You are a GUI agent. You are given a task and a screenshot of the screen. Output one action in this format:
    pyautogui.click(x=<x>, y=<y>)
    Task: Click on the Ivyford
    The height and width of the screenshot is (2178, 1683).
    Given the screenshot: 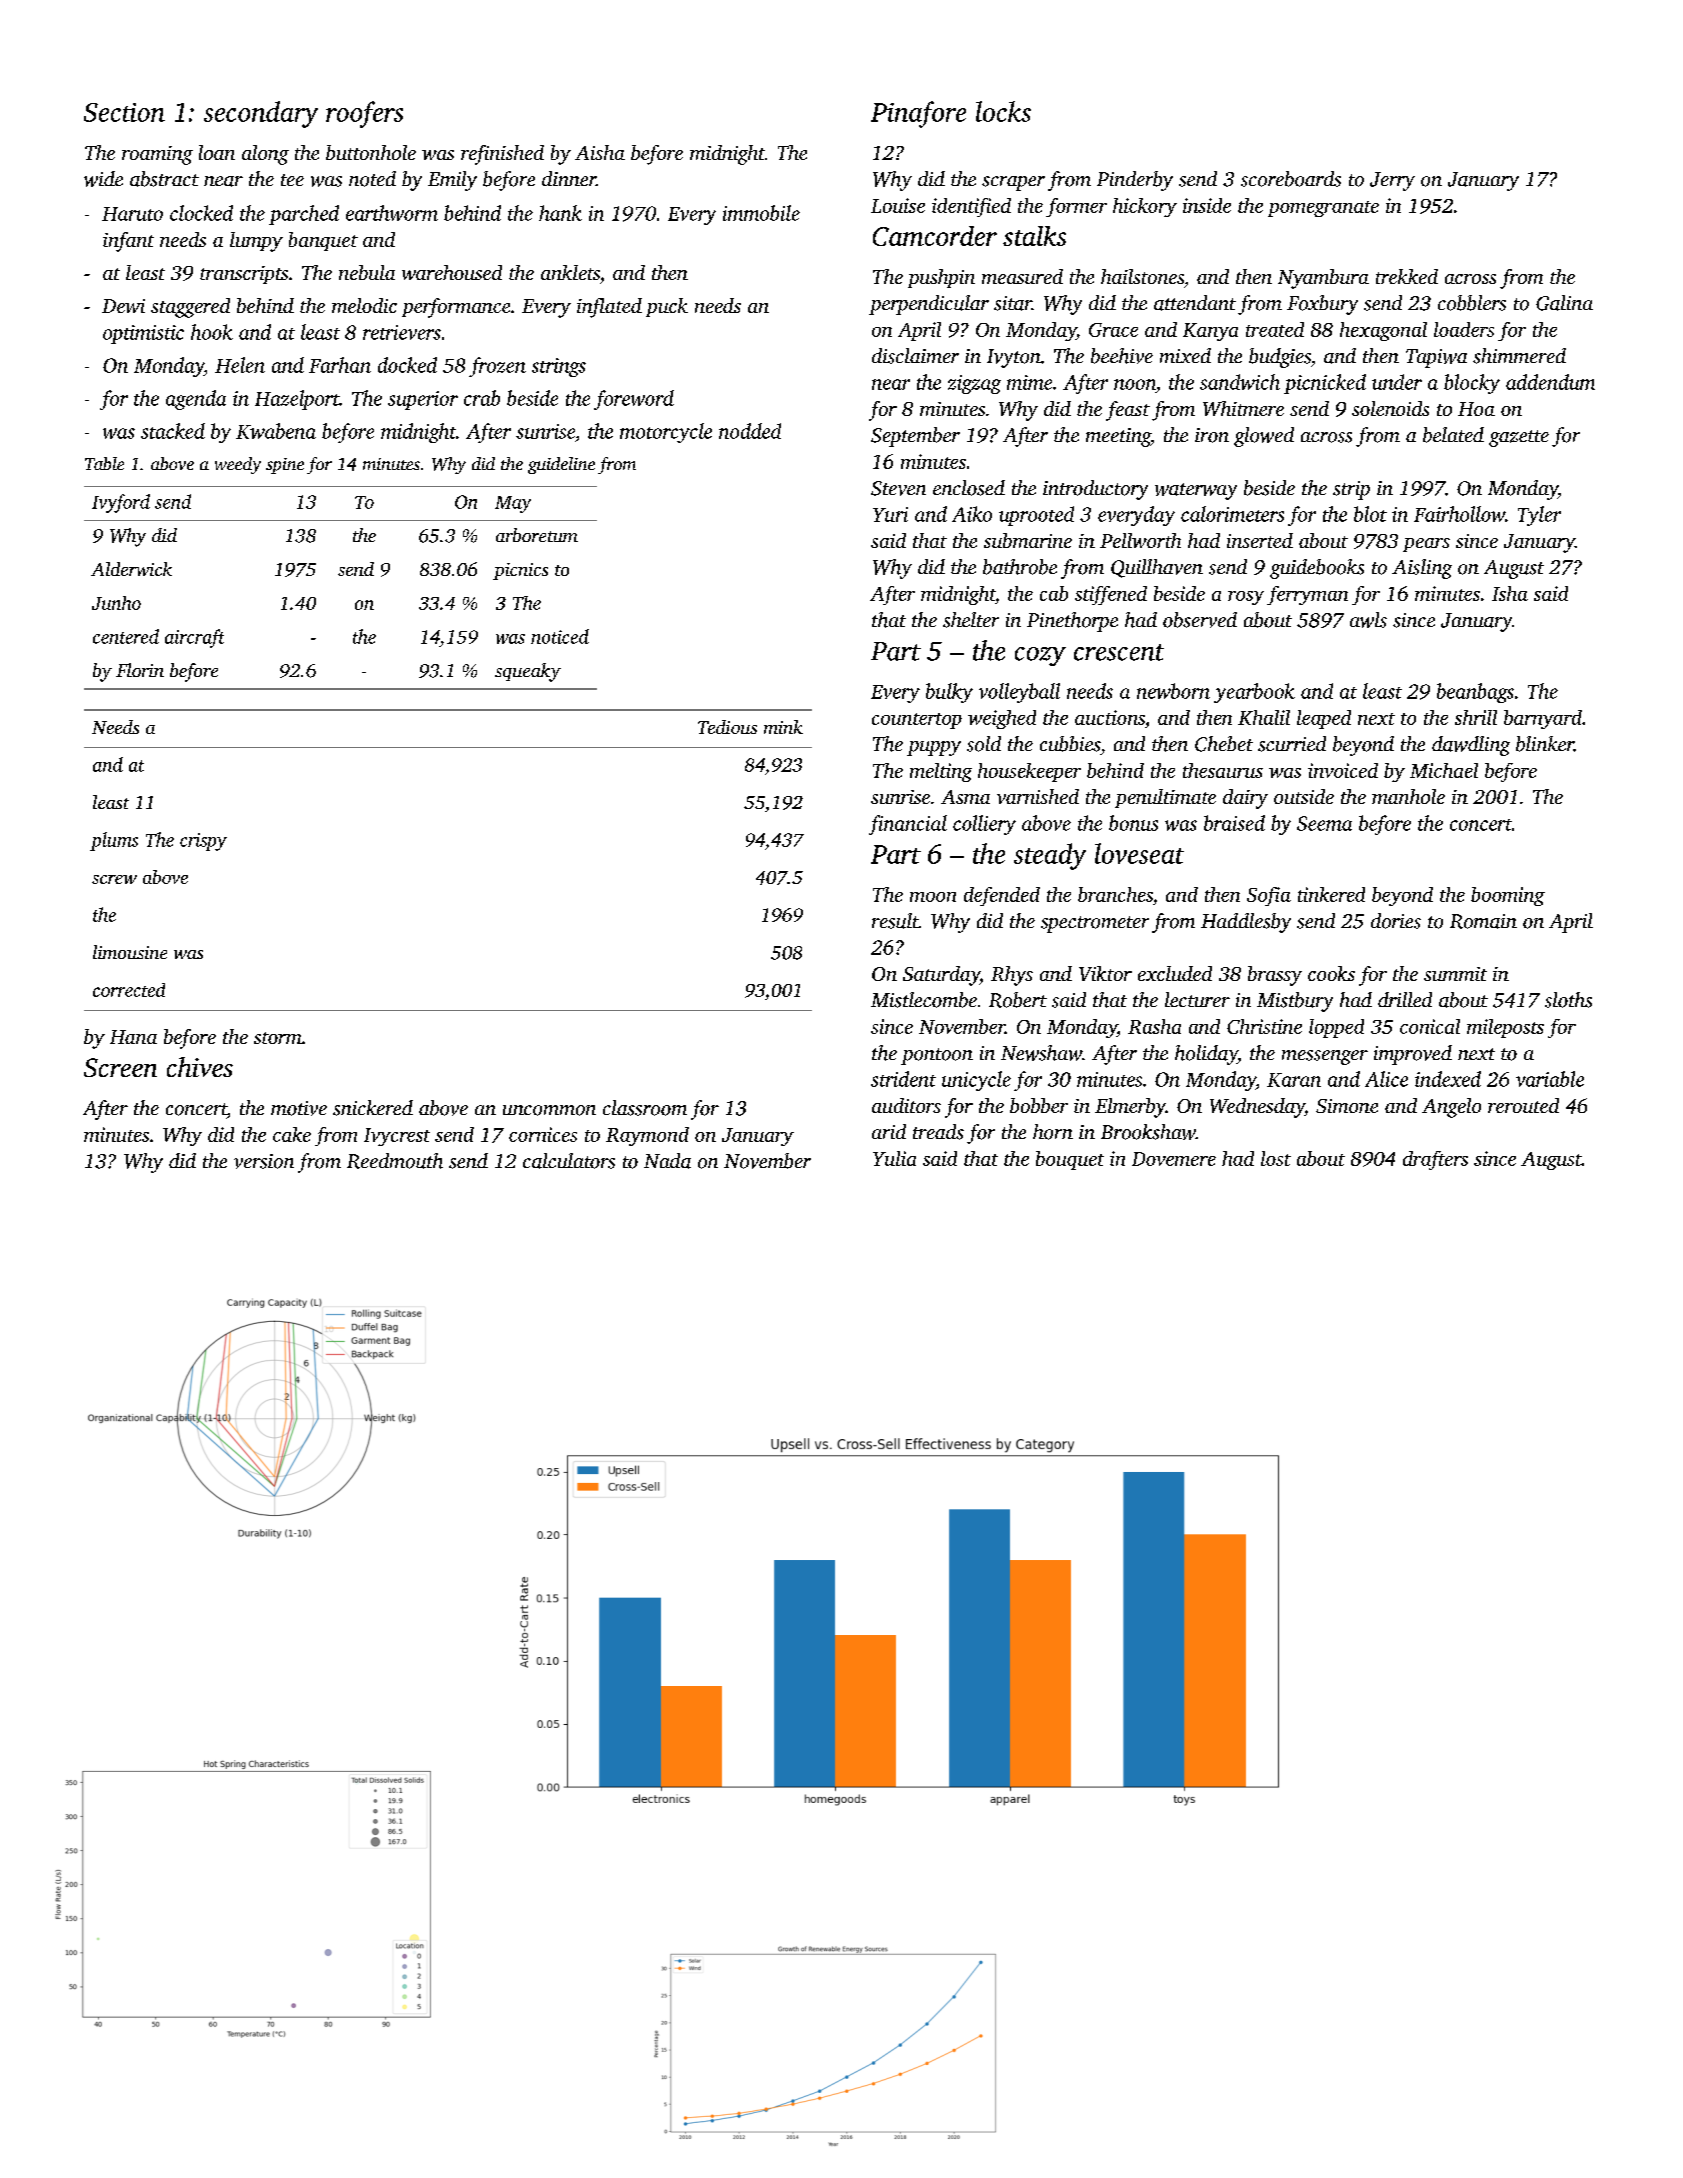 What is the action you would take?
    pyautogui.click(x=121, y=503)
